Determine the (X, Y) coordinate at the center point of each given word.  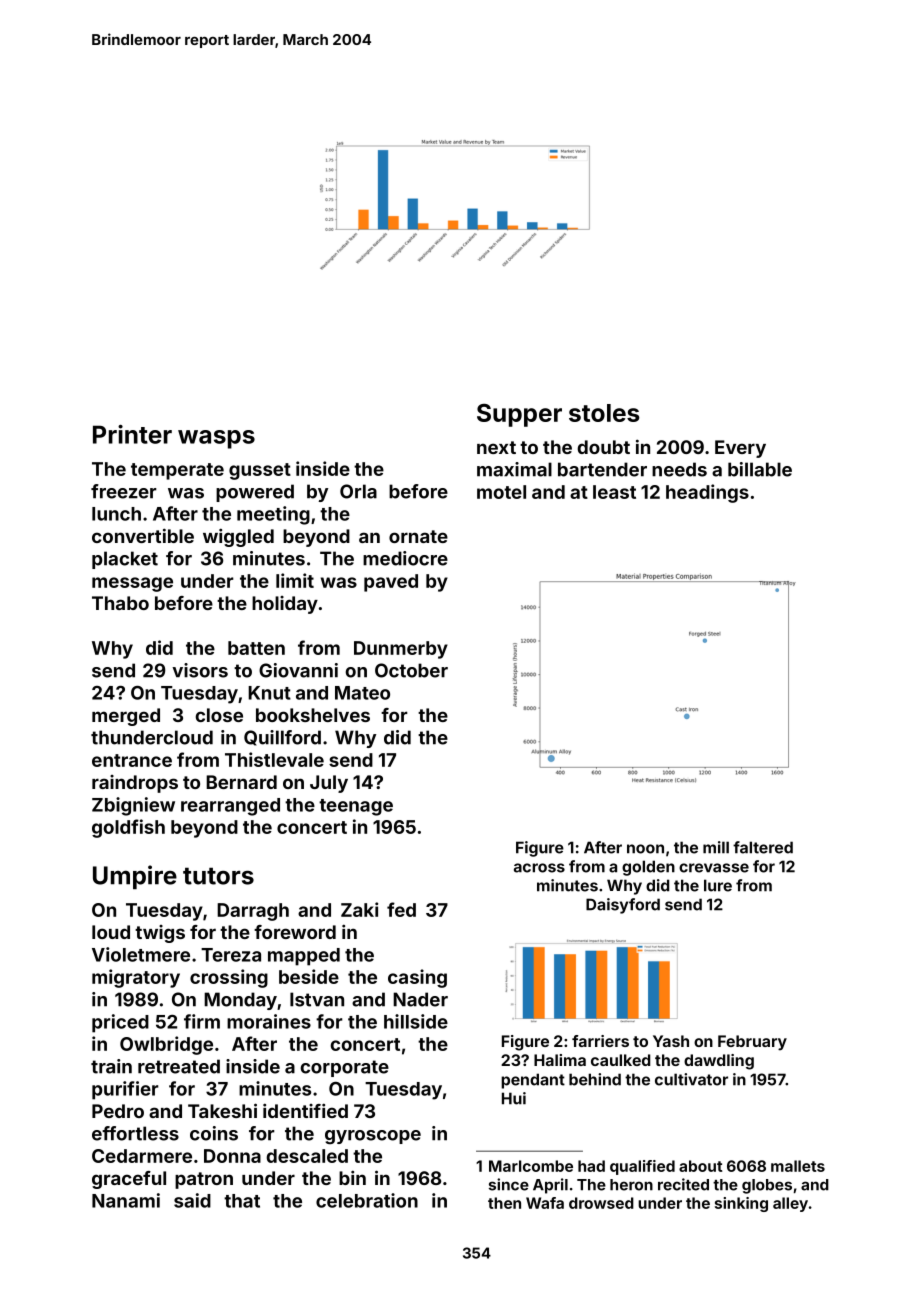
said (192, 1200)
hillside (416, 1021)
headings (707, 493)
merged (126, 717)
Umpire (135, 877)
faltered (763, 847)
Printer (132, 434)
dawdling (719, 1062)
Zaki (359, 909)
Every (740, 449)
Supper (519, 415)
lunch (116, 514)
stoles (604, 413)
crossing (229, 978)
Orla (358, 491)
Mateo (362, 693)
